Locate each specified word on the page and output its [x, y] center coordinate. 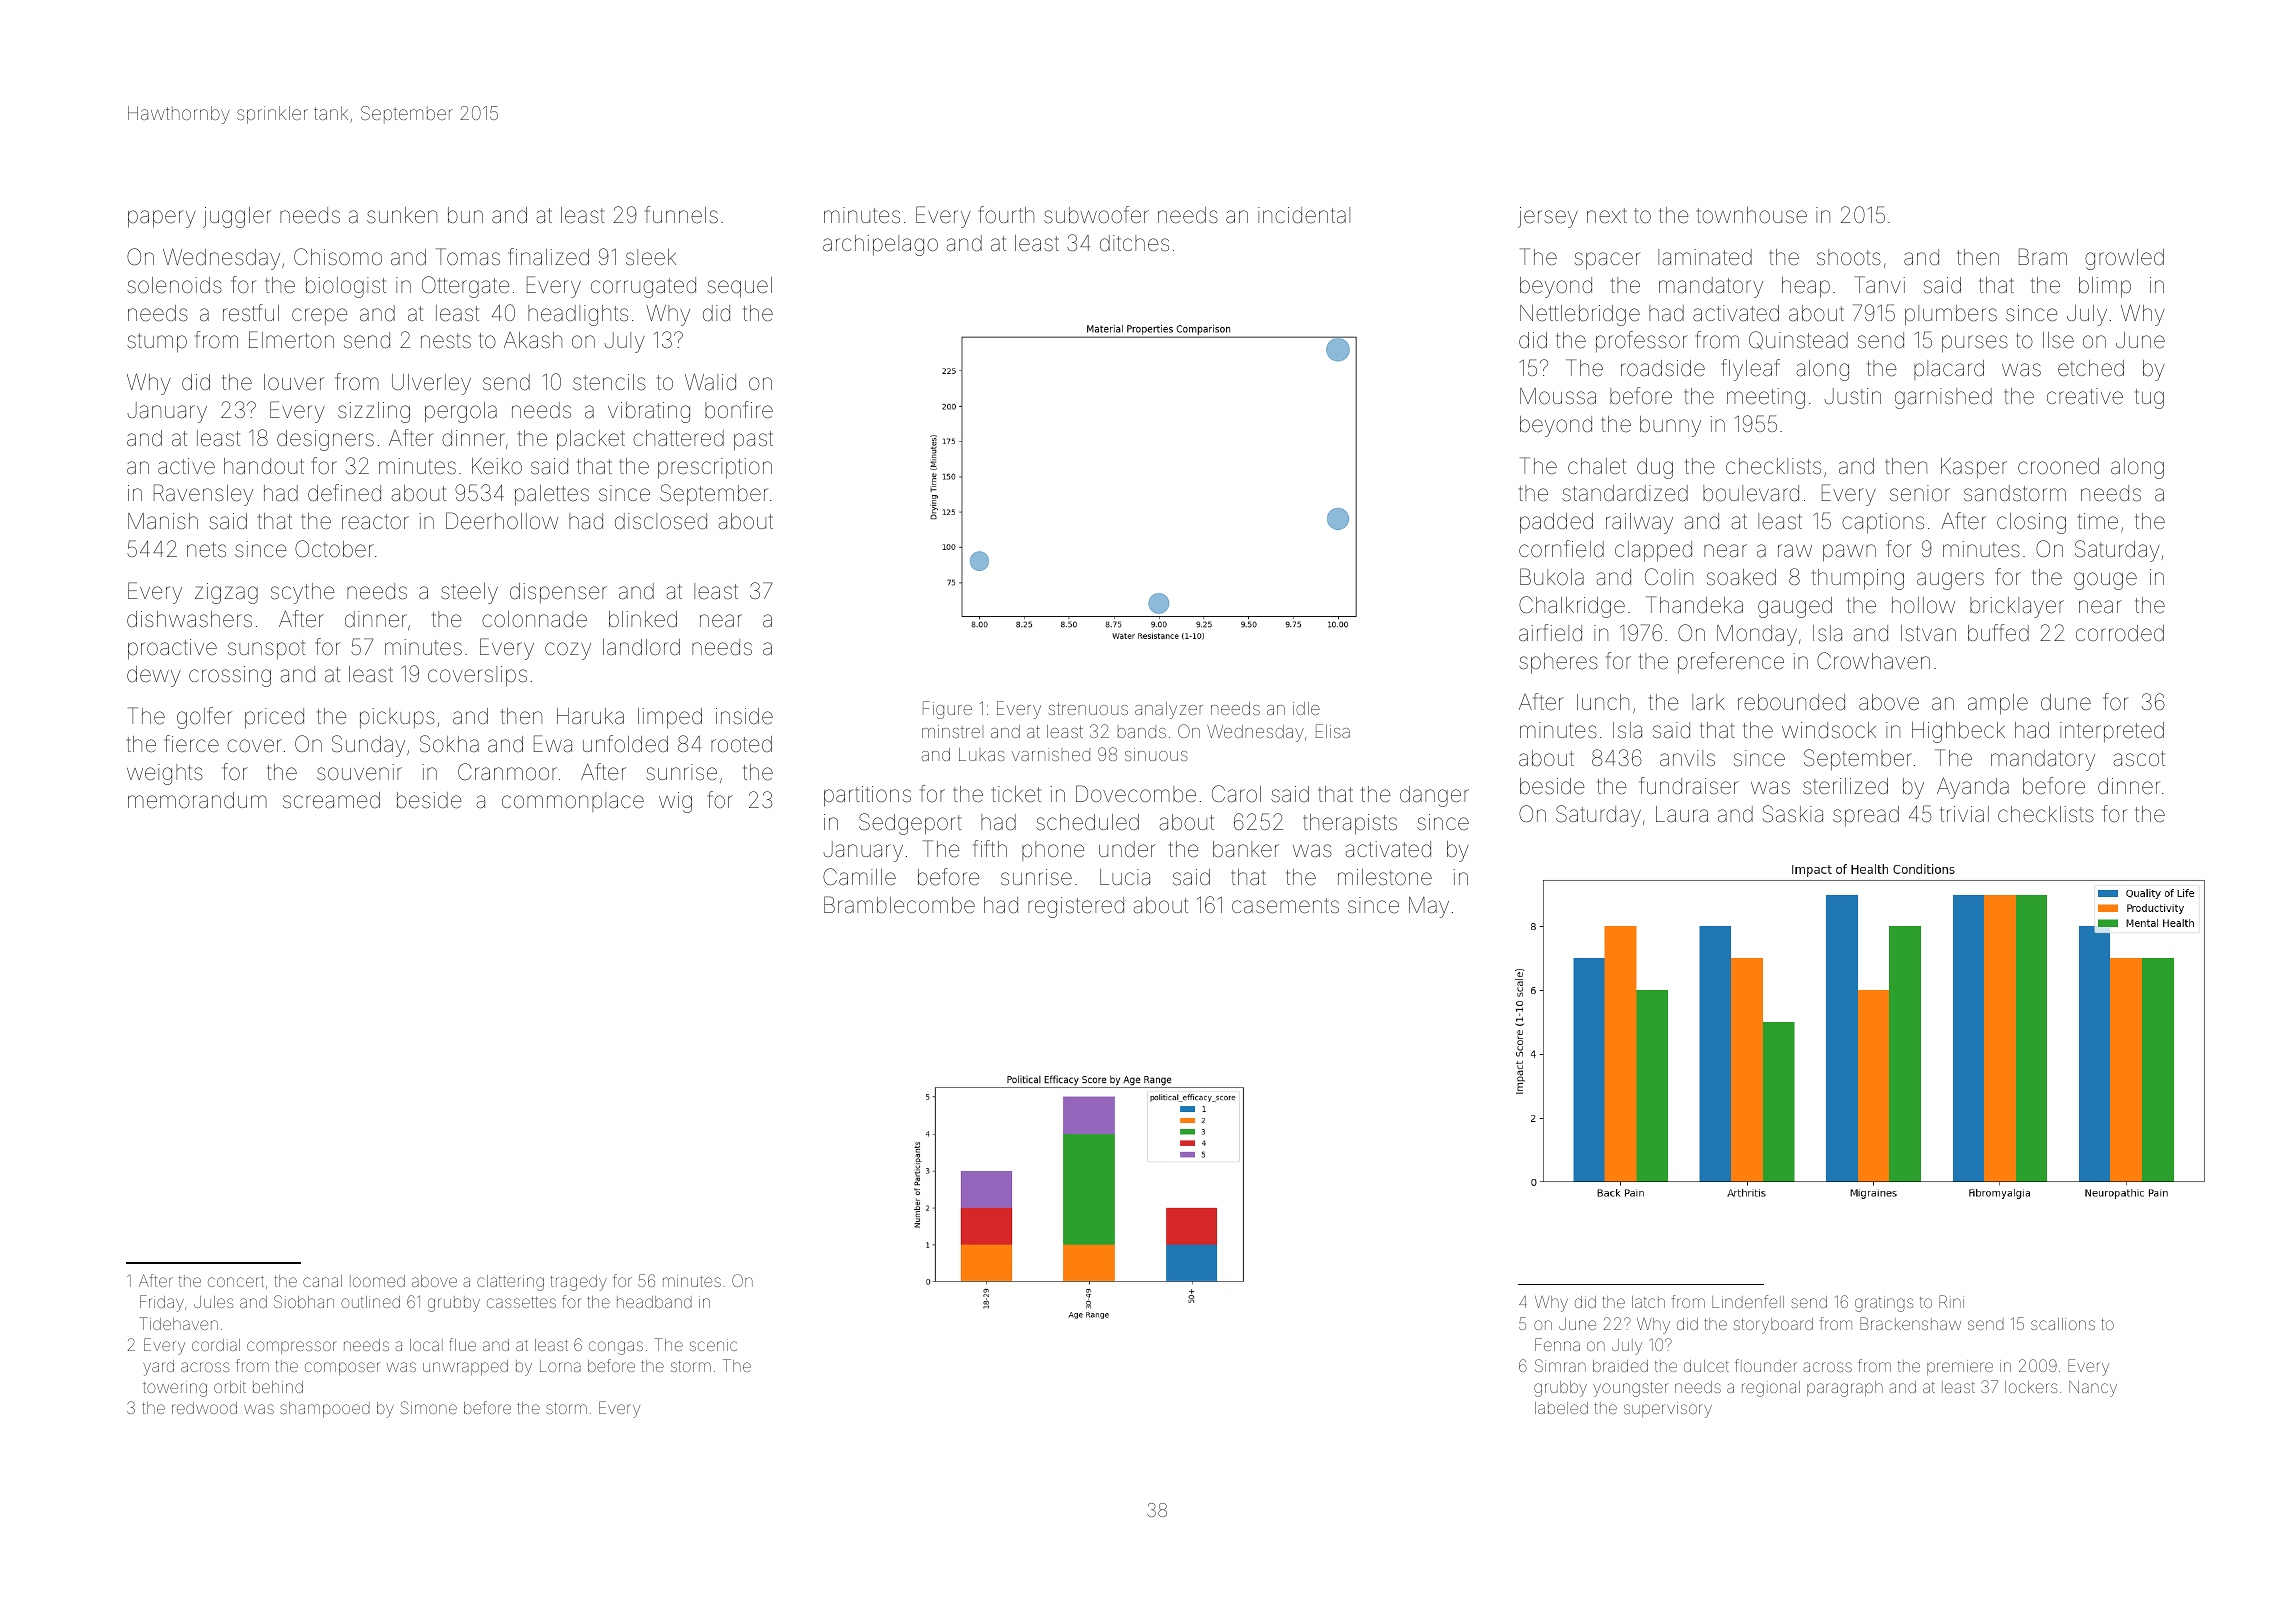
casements [1285, 906]
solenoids [174, 285]
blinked [643, 619]
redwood [204, 1408]
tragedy [578, 1283]
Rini [1951, 1301]
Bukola [1552, 577]
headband [654, 1302]
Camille [859, 877]
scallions [2063, 1324]
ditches [1134, 243]
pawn [1849, 553]
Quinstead [1798, 340]
